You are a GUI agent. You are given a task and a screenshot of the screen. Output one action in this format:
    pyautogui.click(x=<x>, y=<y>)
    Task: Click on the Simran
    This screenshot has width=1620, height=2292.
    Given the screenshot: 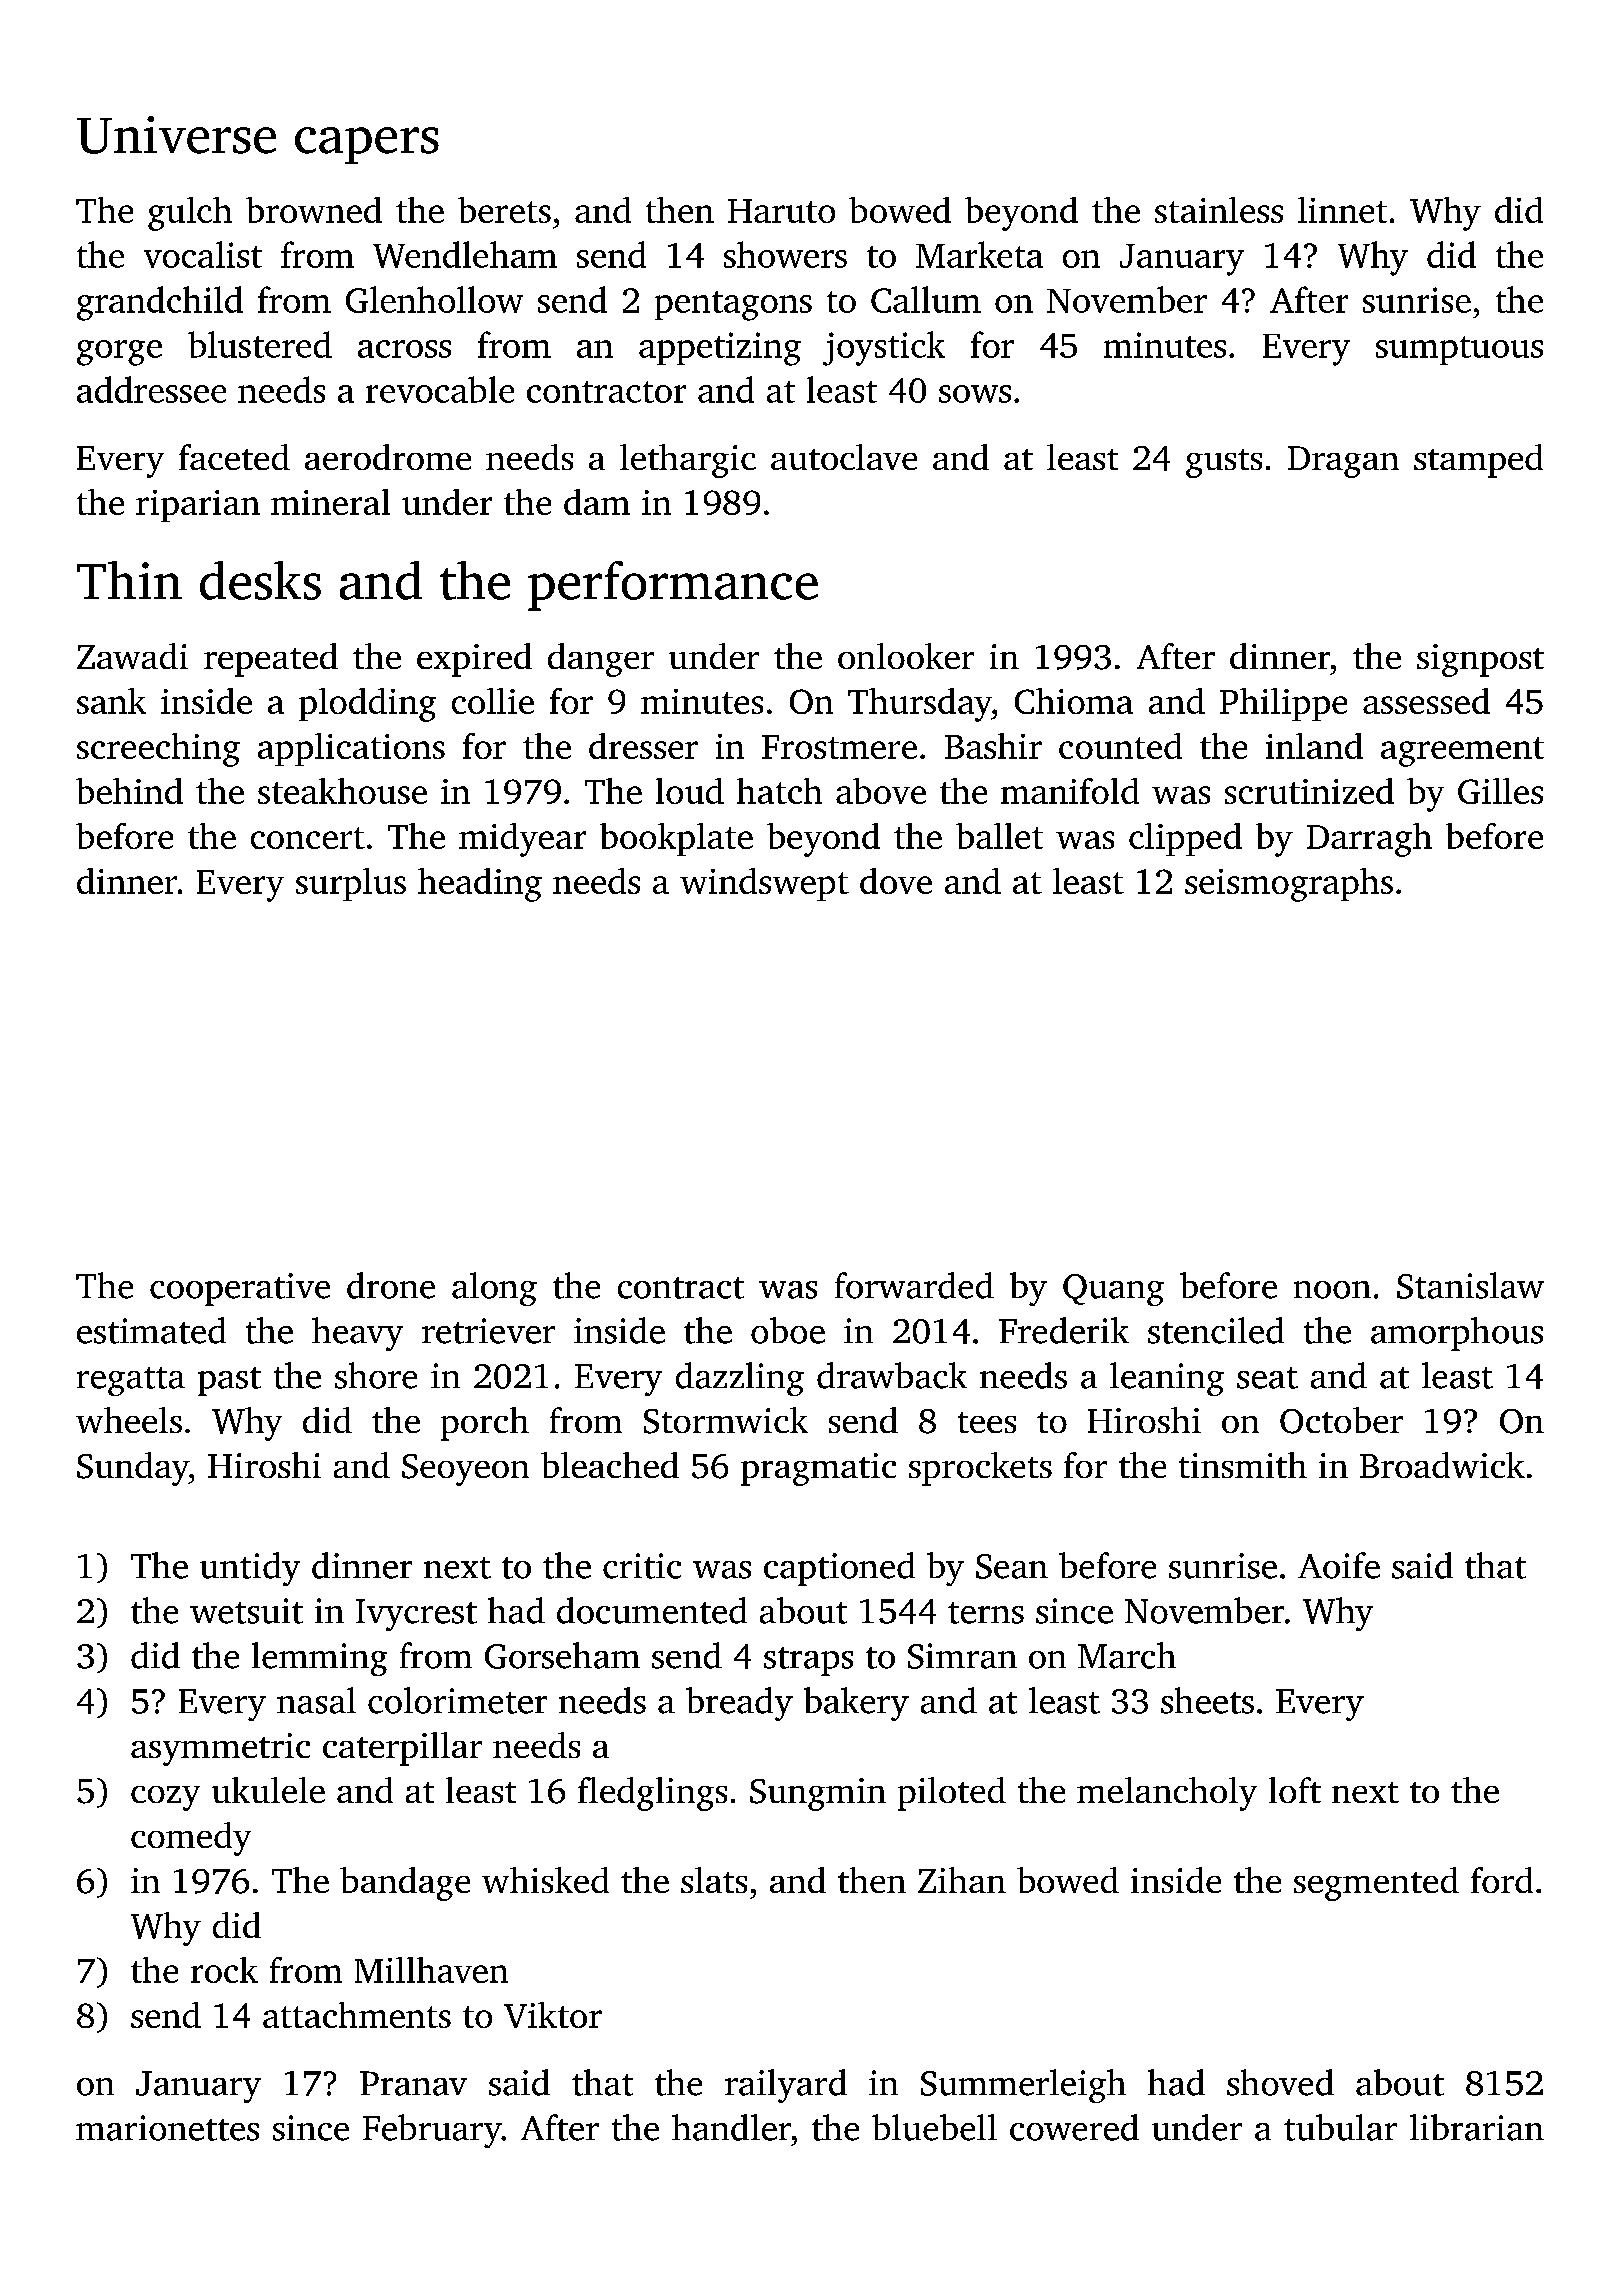 What is the action you would take?
    pyautogui.click(x=962, y=1656)
